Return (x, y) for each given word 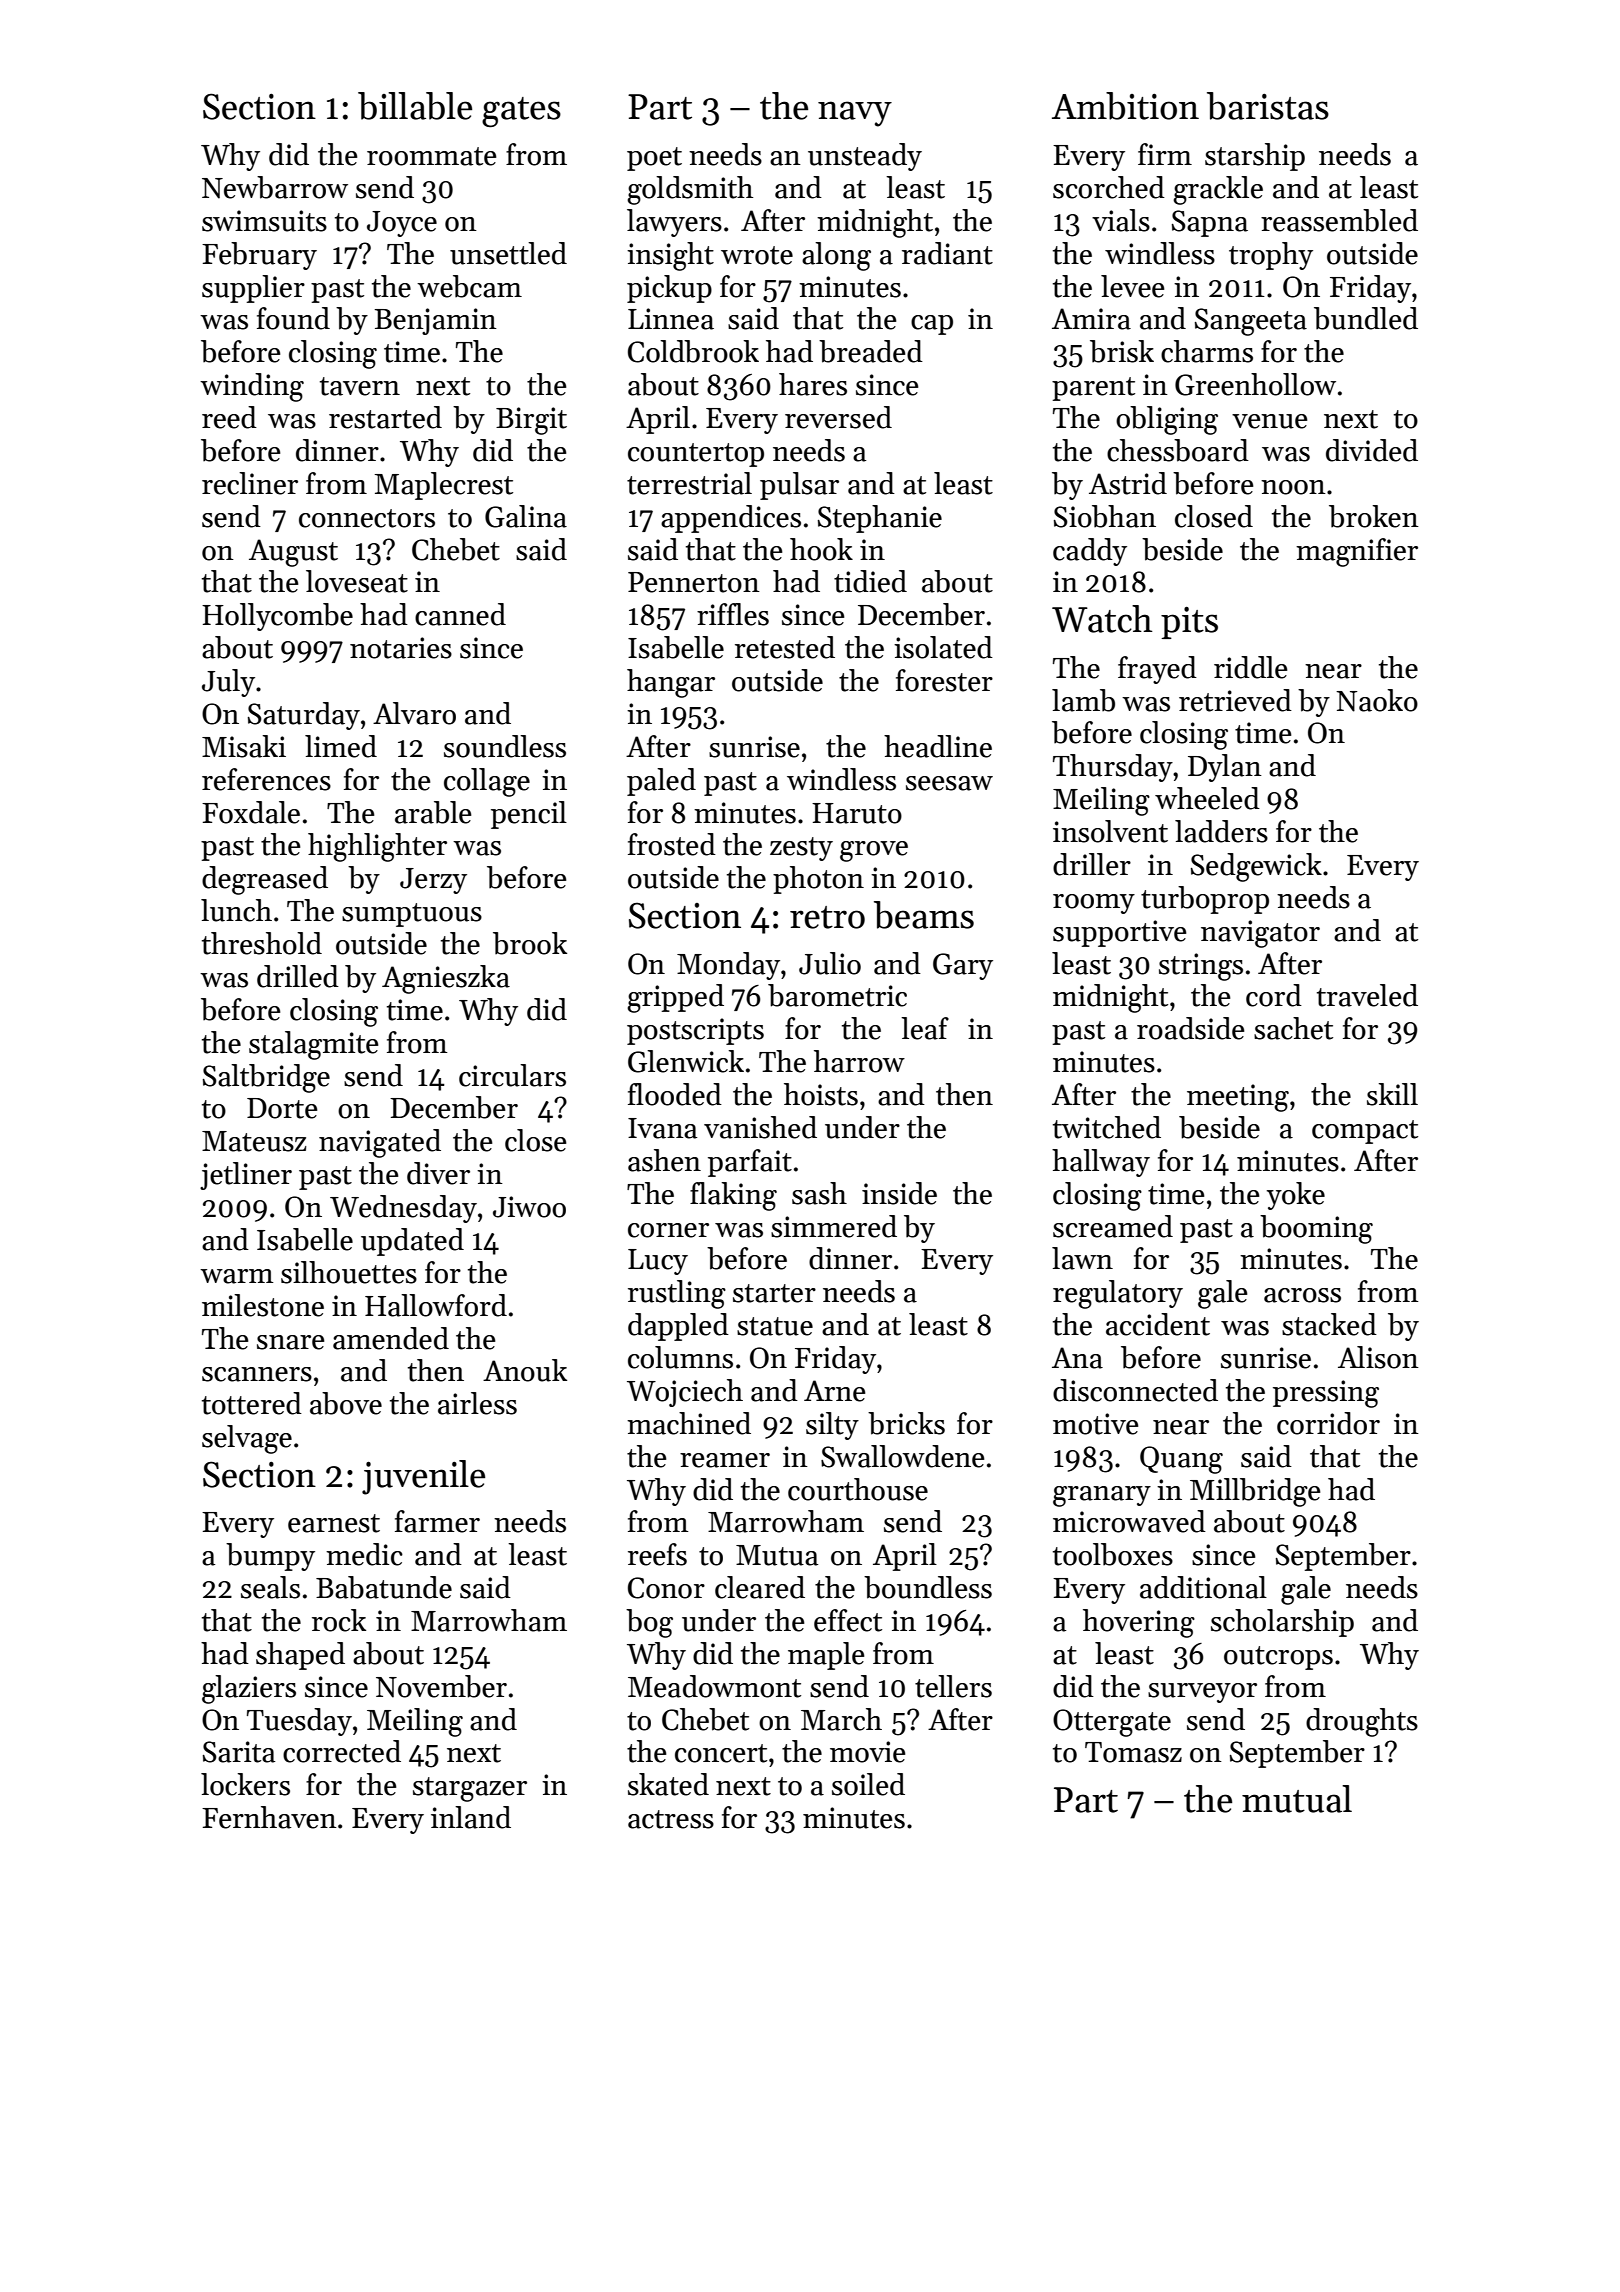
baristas (1268, 106)
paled (661, 782)
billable (415, 106)
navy (855, 114)
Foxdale (251, 812)
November (441, 1686)
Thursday (1113, 768)
